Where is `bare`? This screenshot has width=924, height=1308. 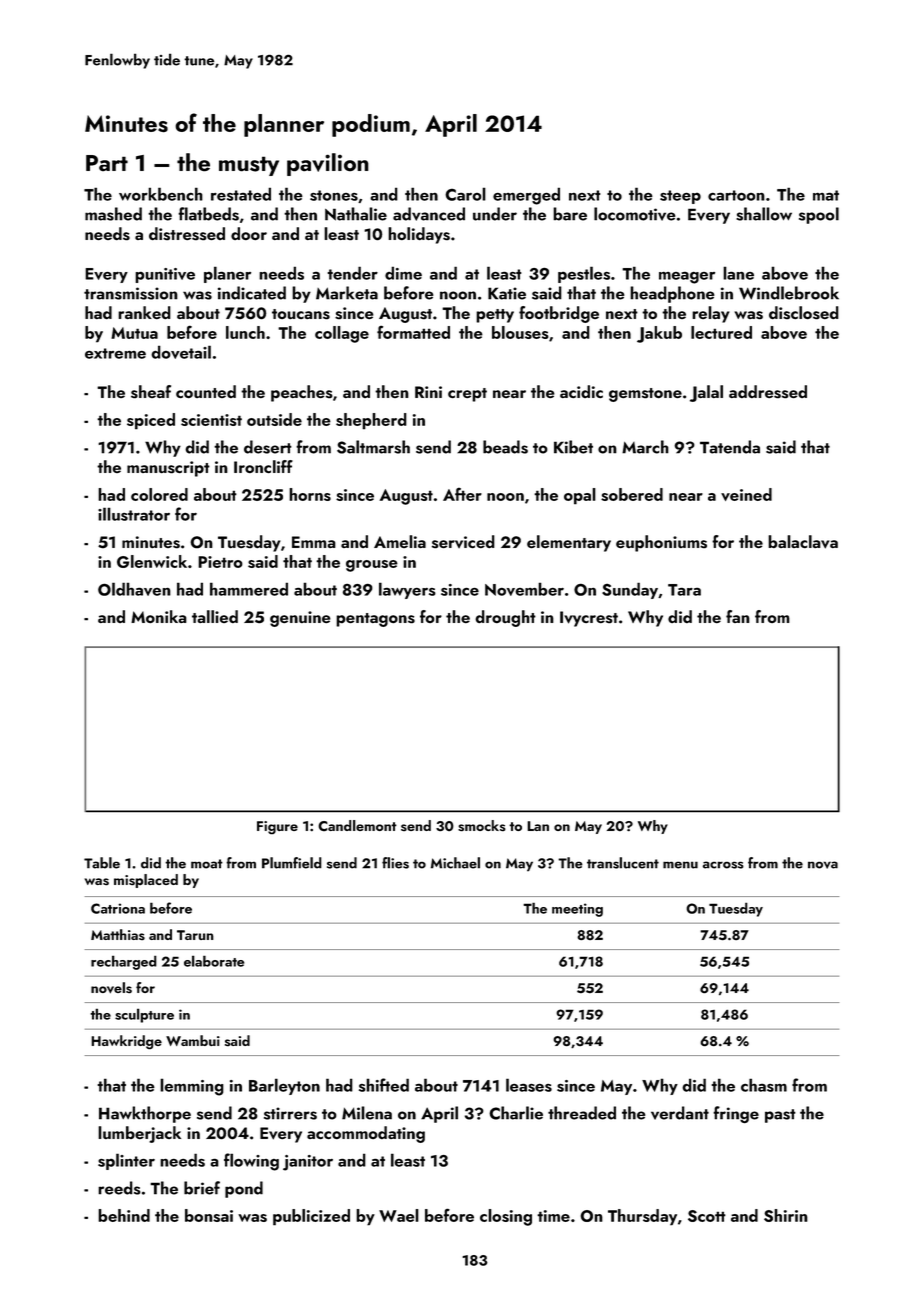
bare is located at coordinates (570, 214).
